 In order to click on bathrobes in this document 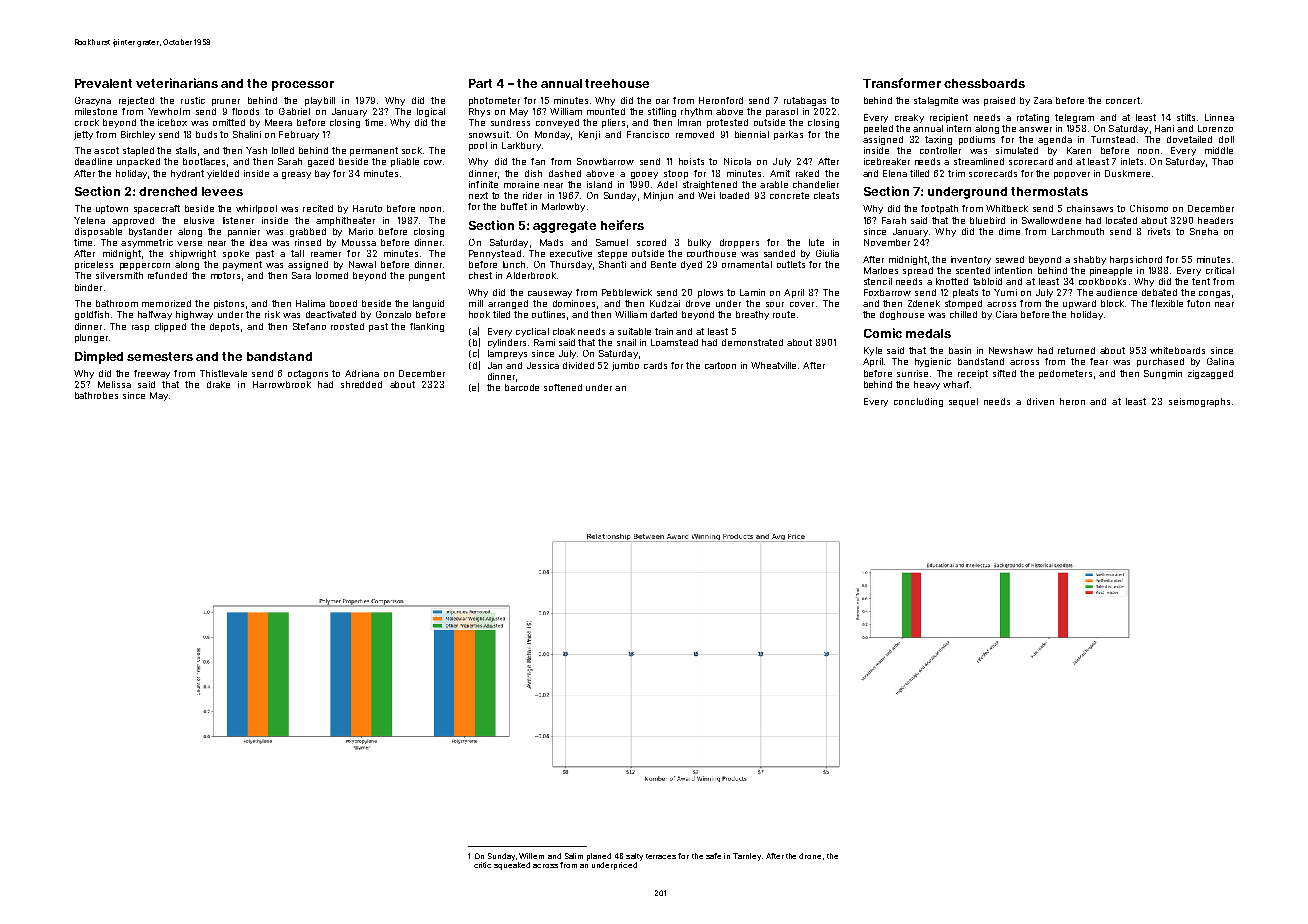, I will do `click(96, 395)`.
